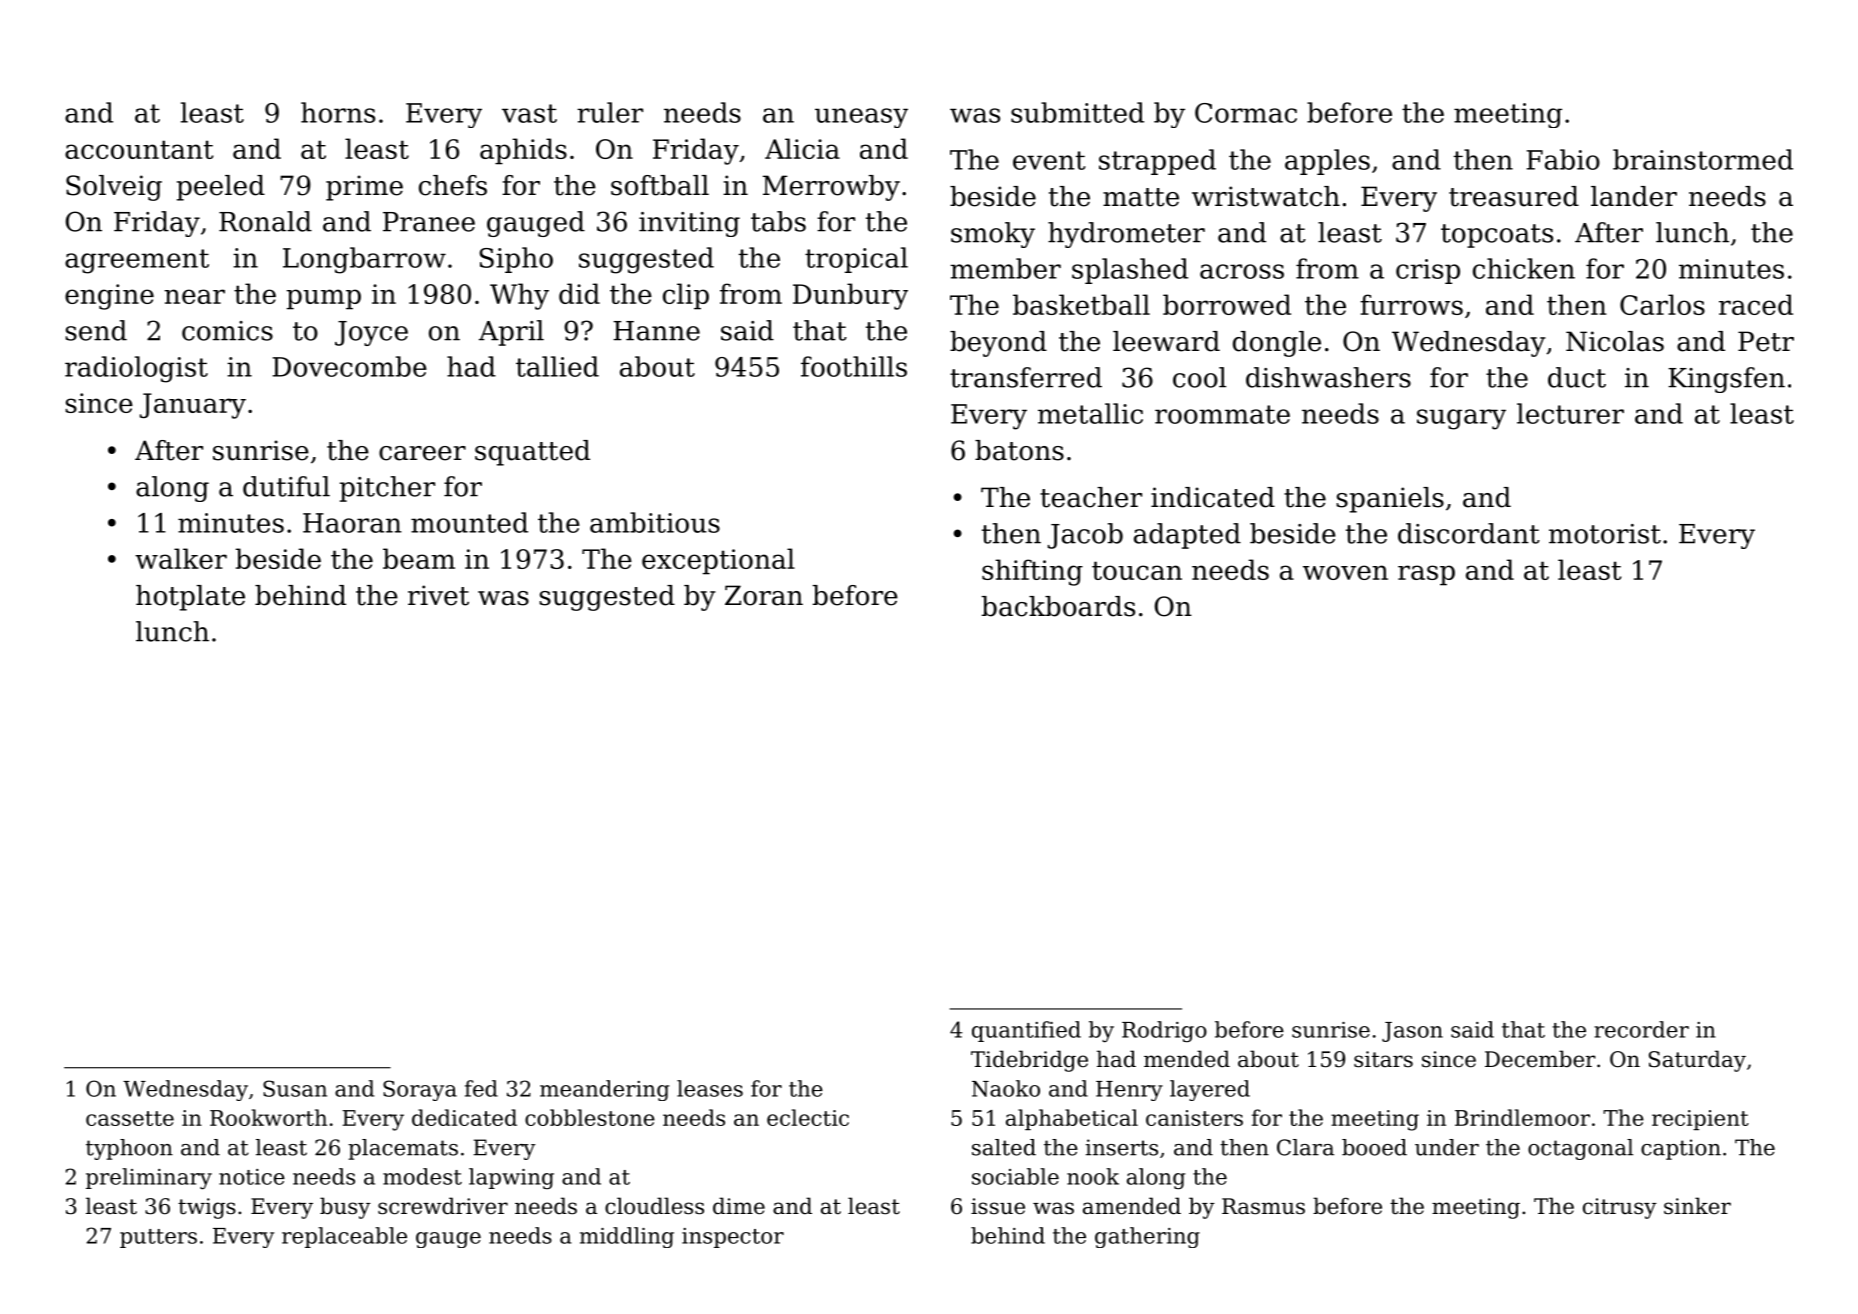  I want to click on brainstormed, so click(1703, 159).
